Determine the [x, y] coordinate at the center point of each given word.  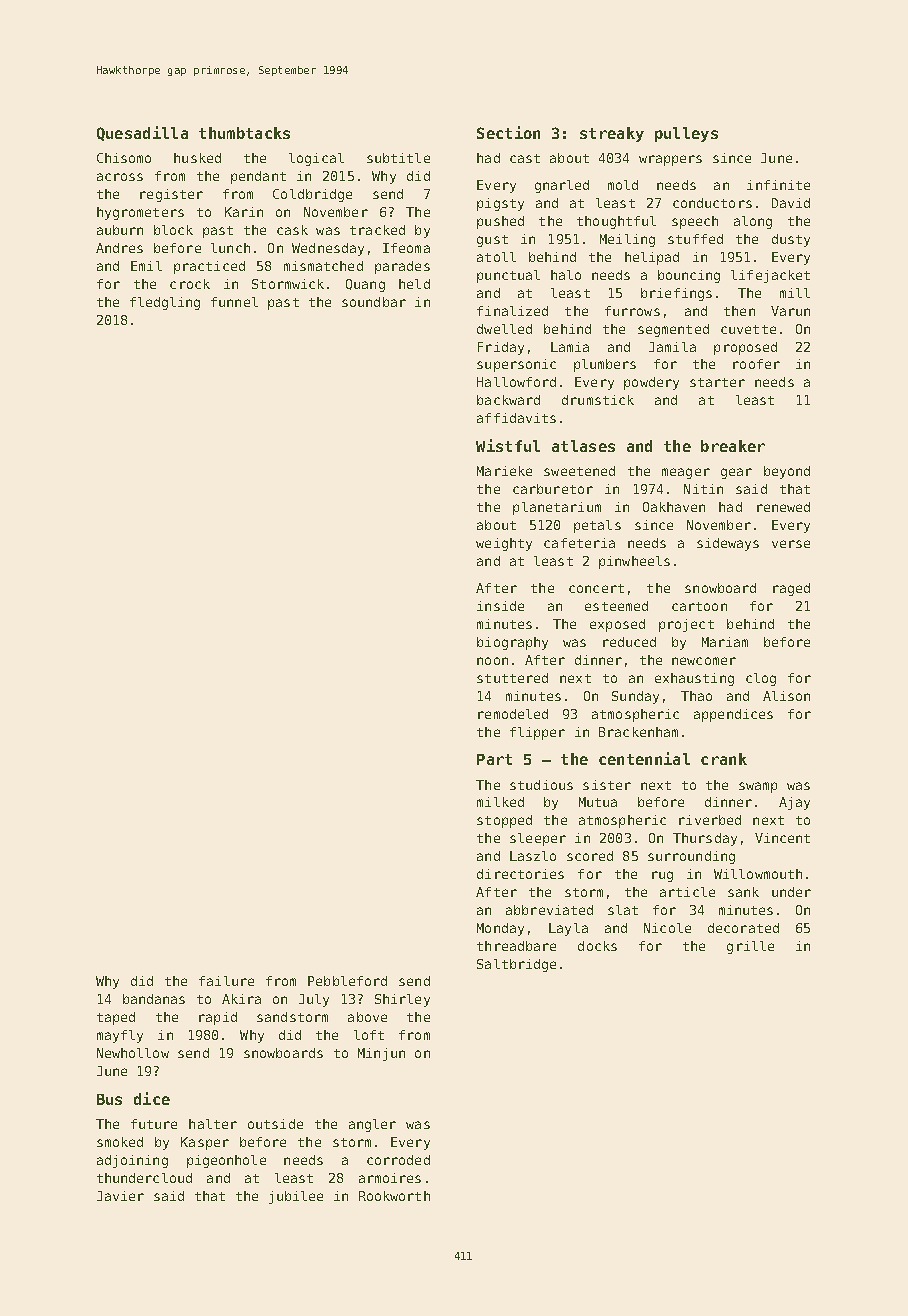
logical [316, 159]
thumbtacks [244, 133]
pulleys [686, 134]
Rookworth [394, 1196]
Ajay [794, 803]
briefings [676, 294]
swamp [758, 787]
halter [213, 1124]
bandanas [154, 999]
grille [750, 947]
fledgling [165, 303]
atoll [496, 257]
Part [494, 759]
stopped [504, 821]
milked [500, 802]
